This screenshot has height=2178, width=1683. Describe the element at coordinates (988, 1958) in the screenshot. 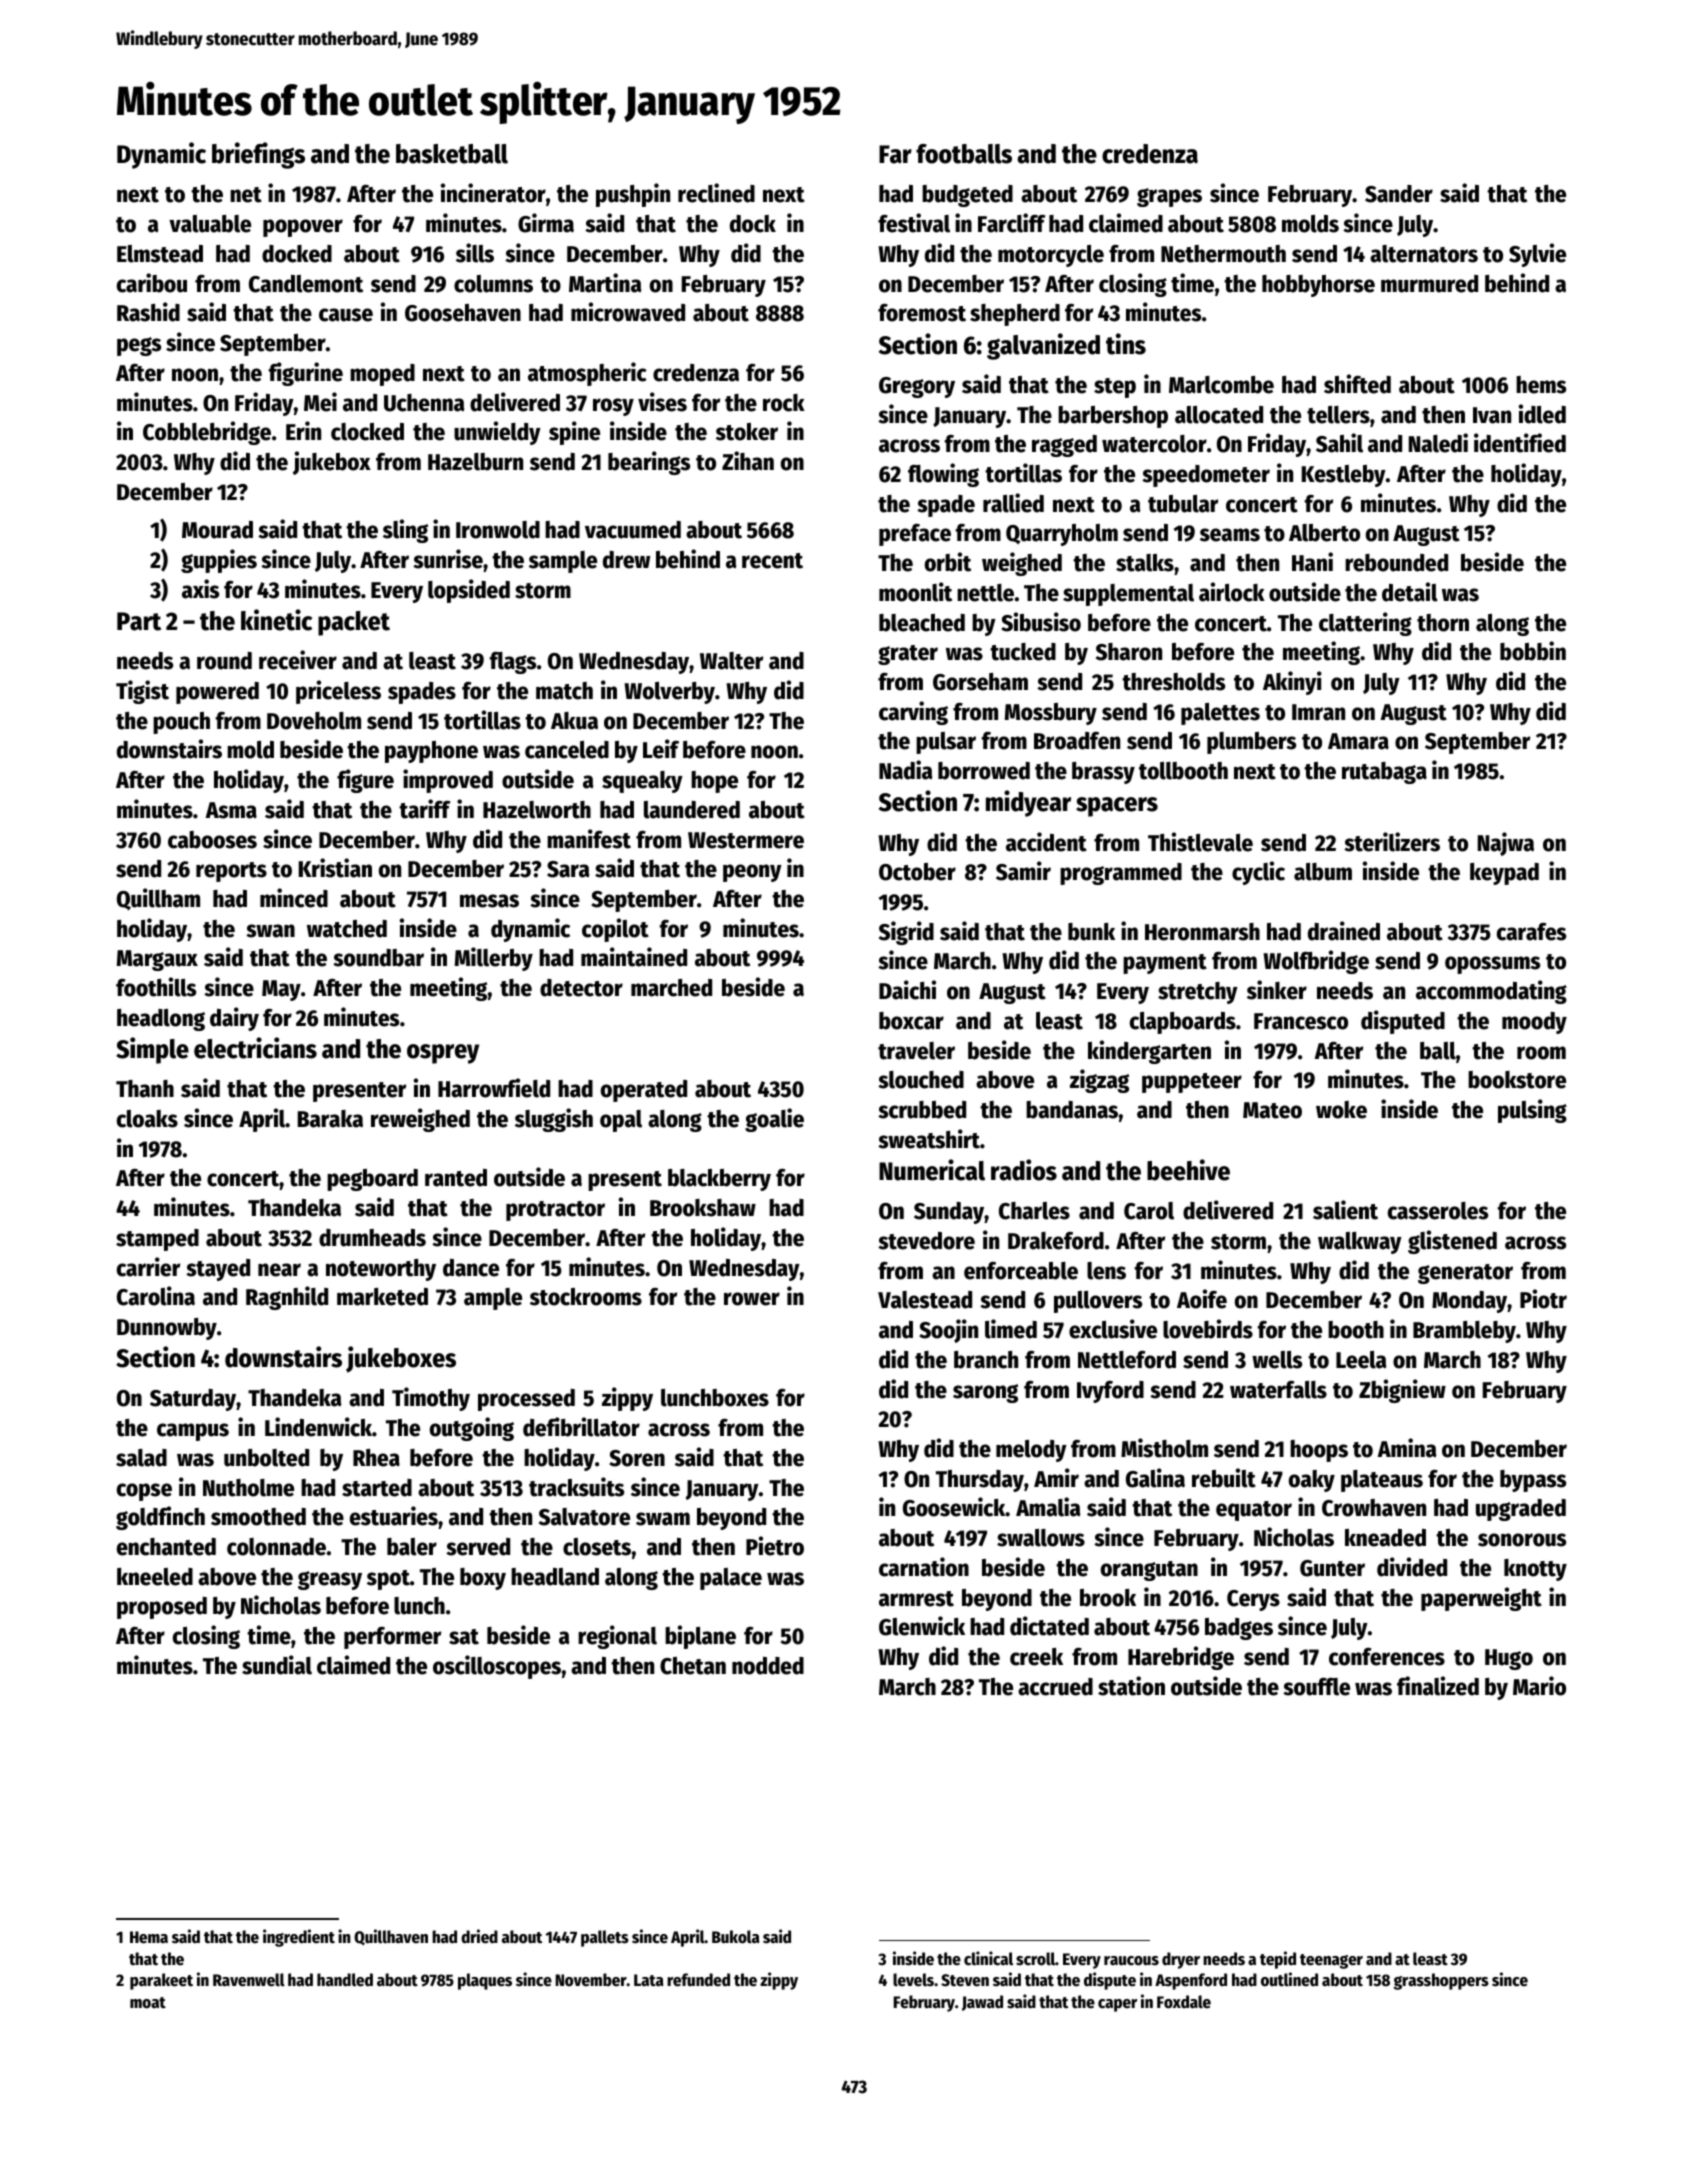

I see `clinical` at that location.
